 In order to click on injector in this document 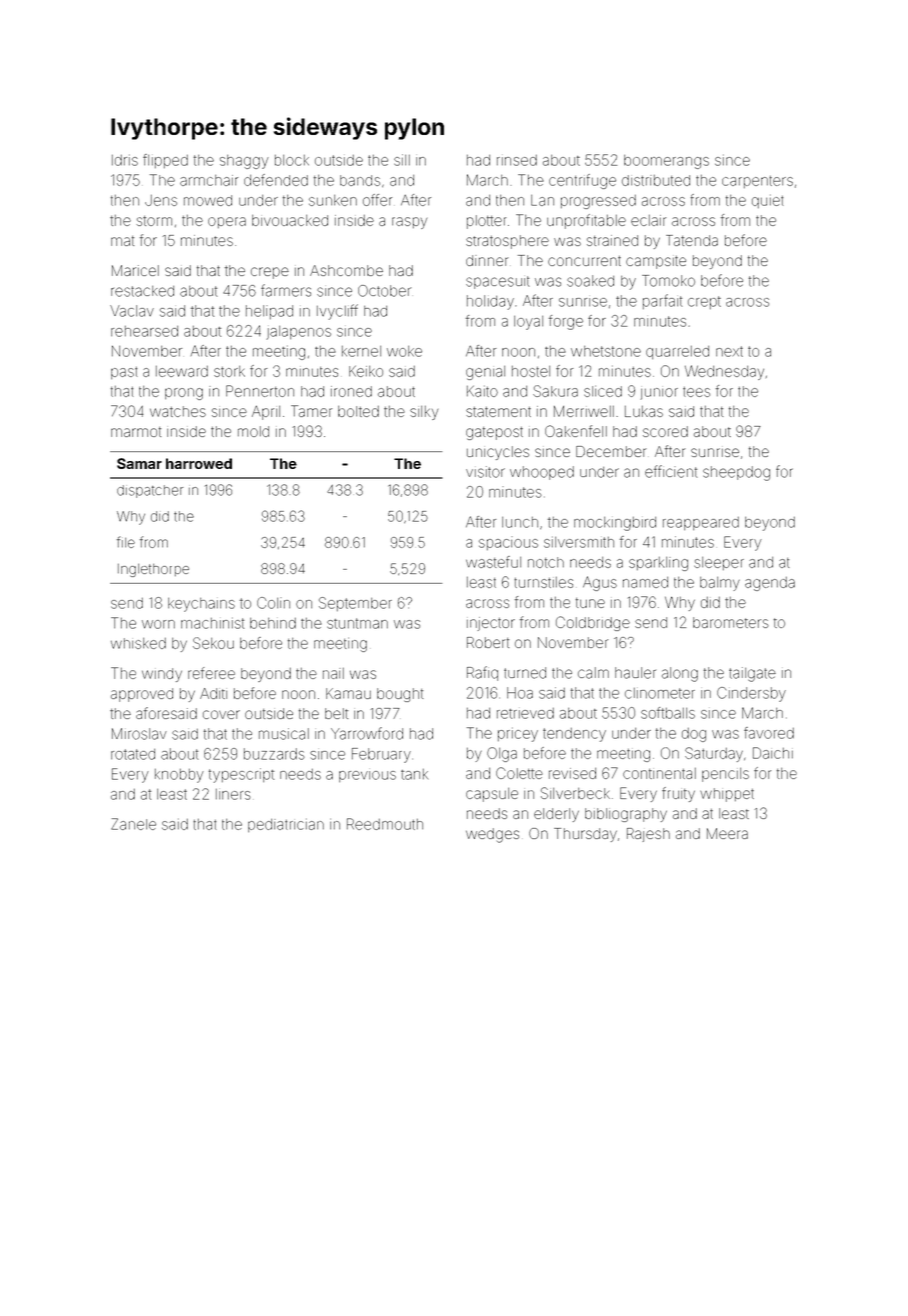, I will do `click(491, 624)`.
